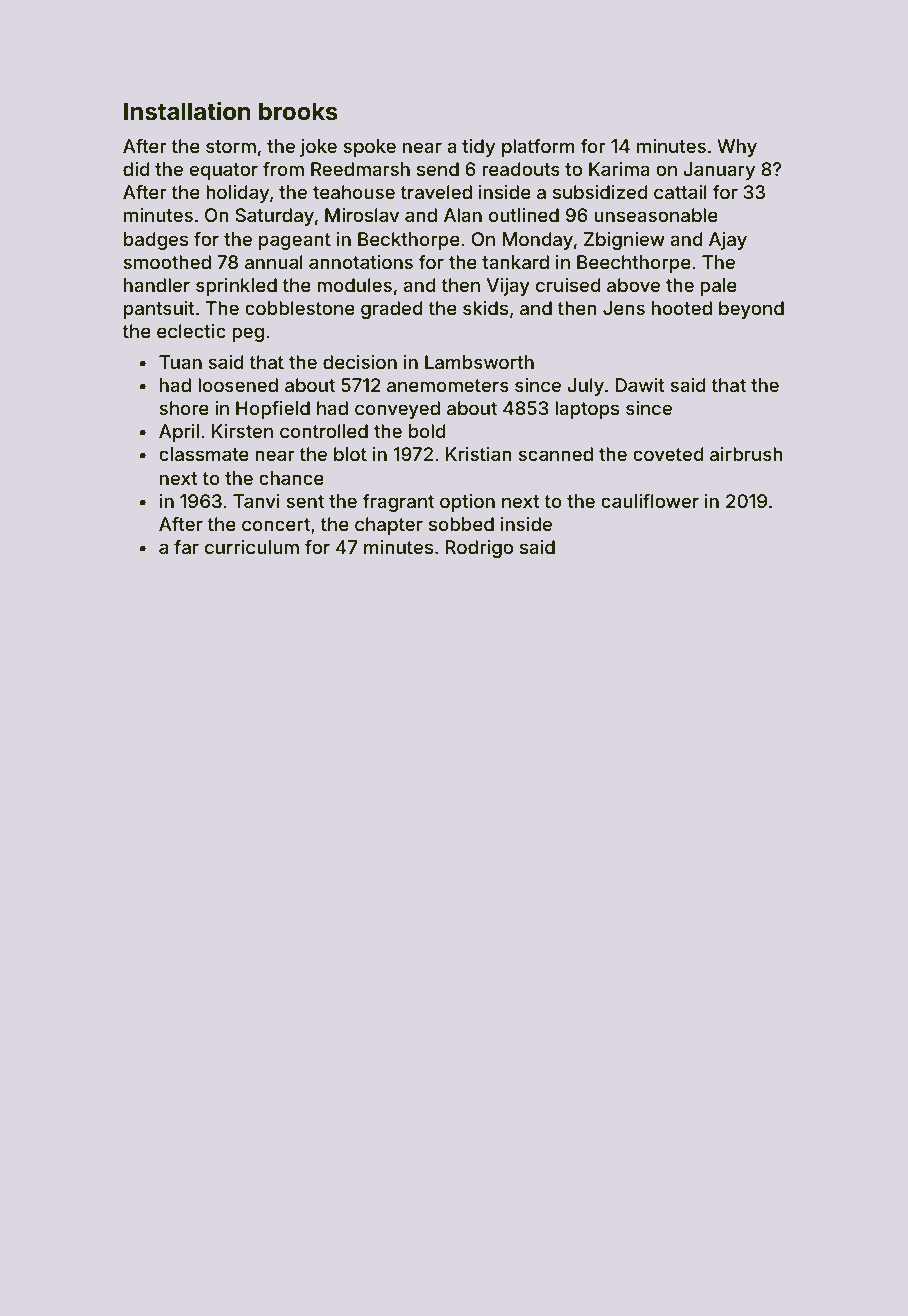  What do you see at coordinates (187, 111) in the image?
I see `Installation` at bounding box center [187, 111].
